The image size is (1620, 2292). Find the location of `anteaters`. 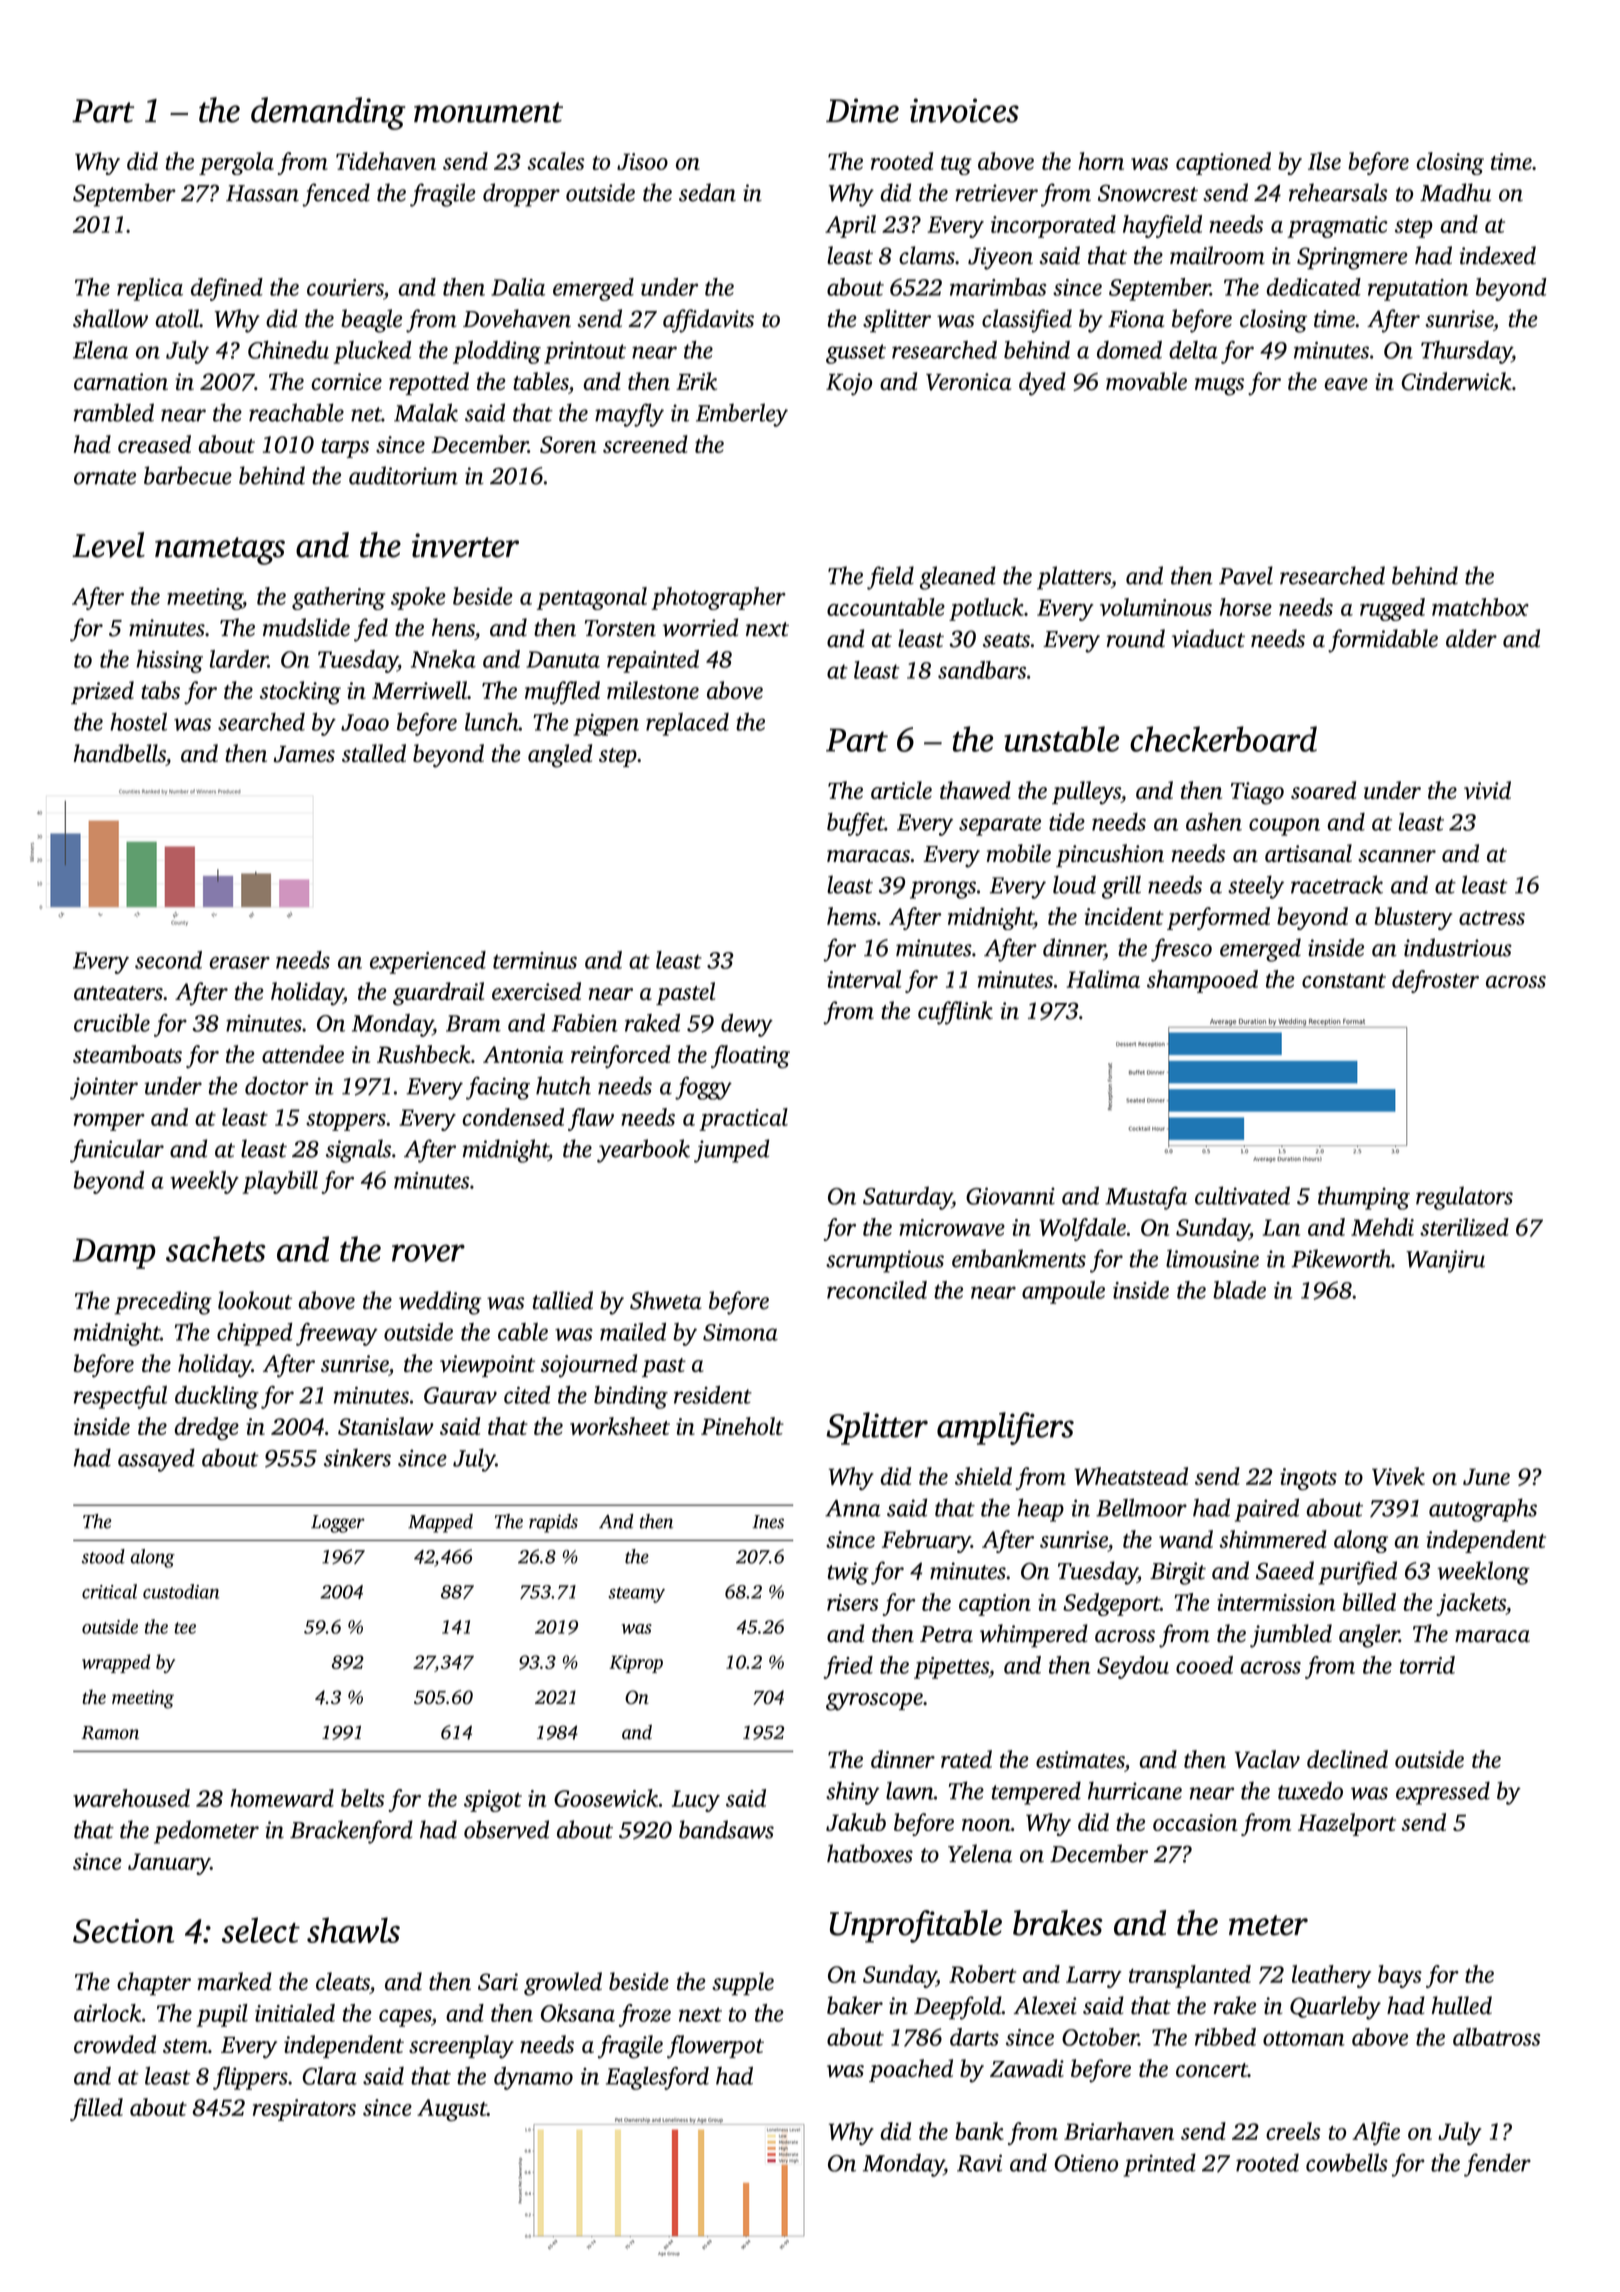

anteaters is located at coordinates (118, 993).
